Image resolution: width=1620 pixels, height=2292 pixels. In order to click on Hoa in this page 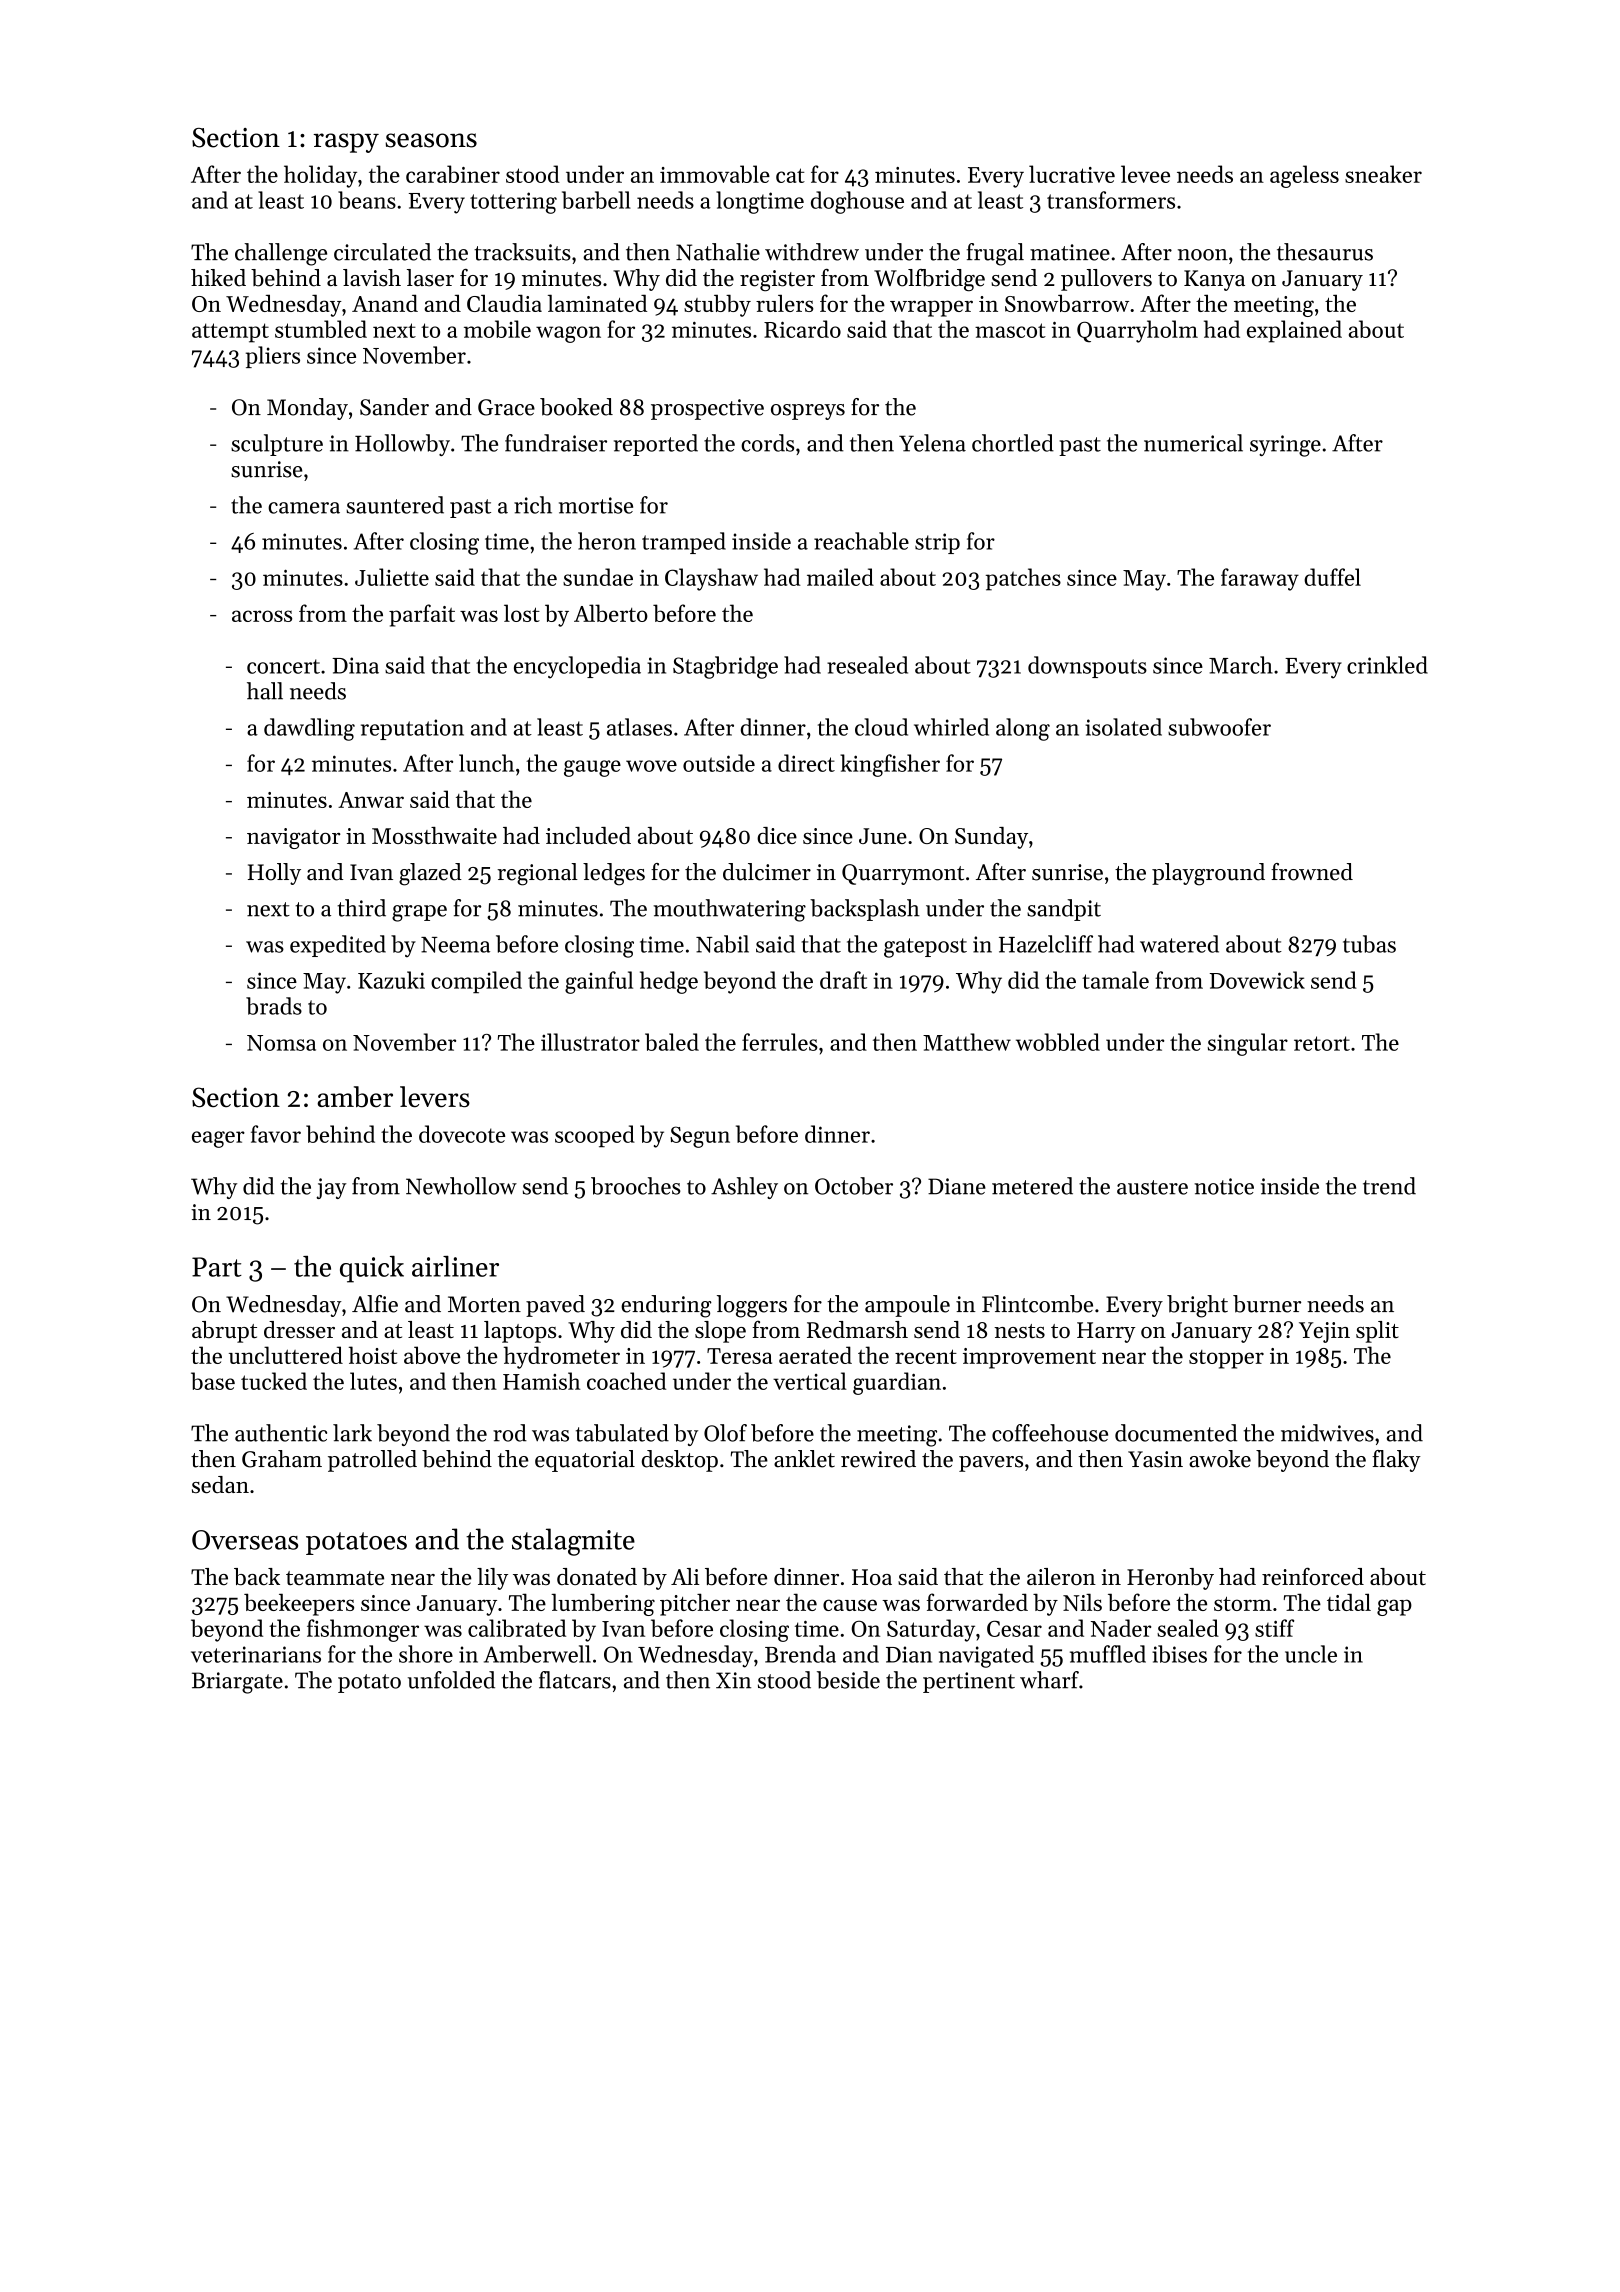, I will do `click(872, 1577)`.
